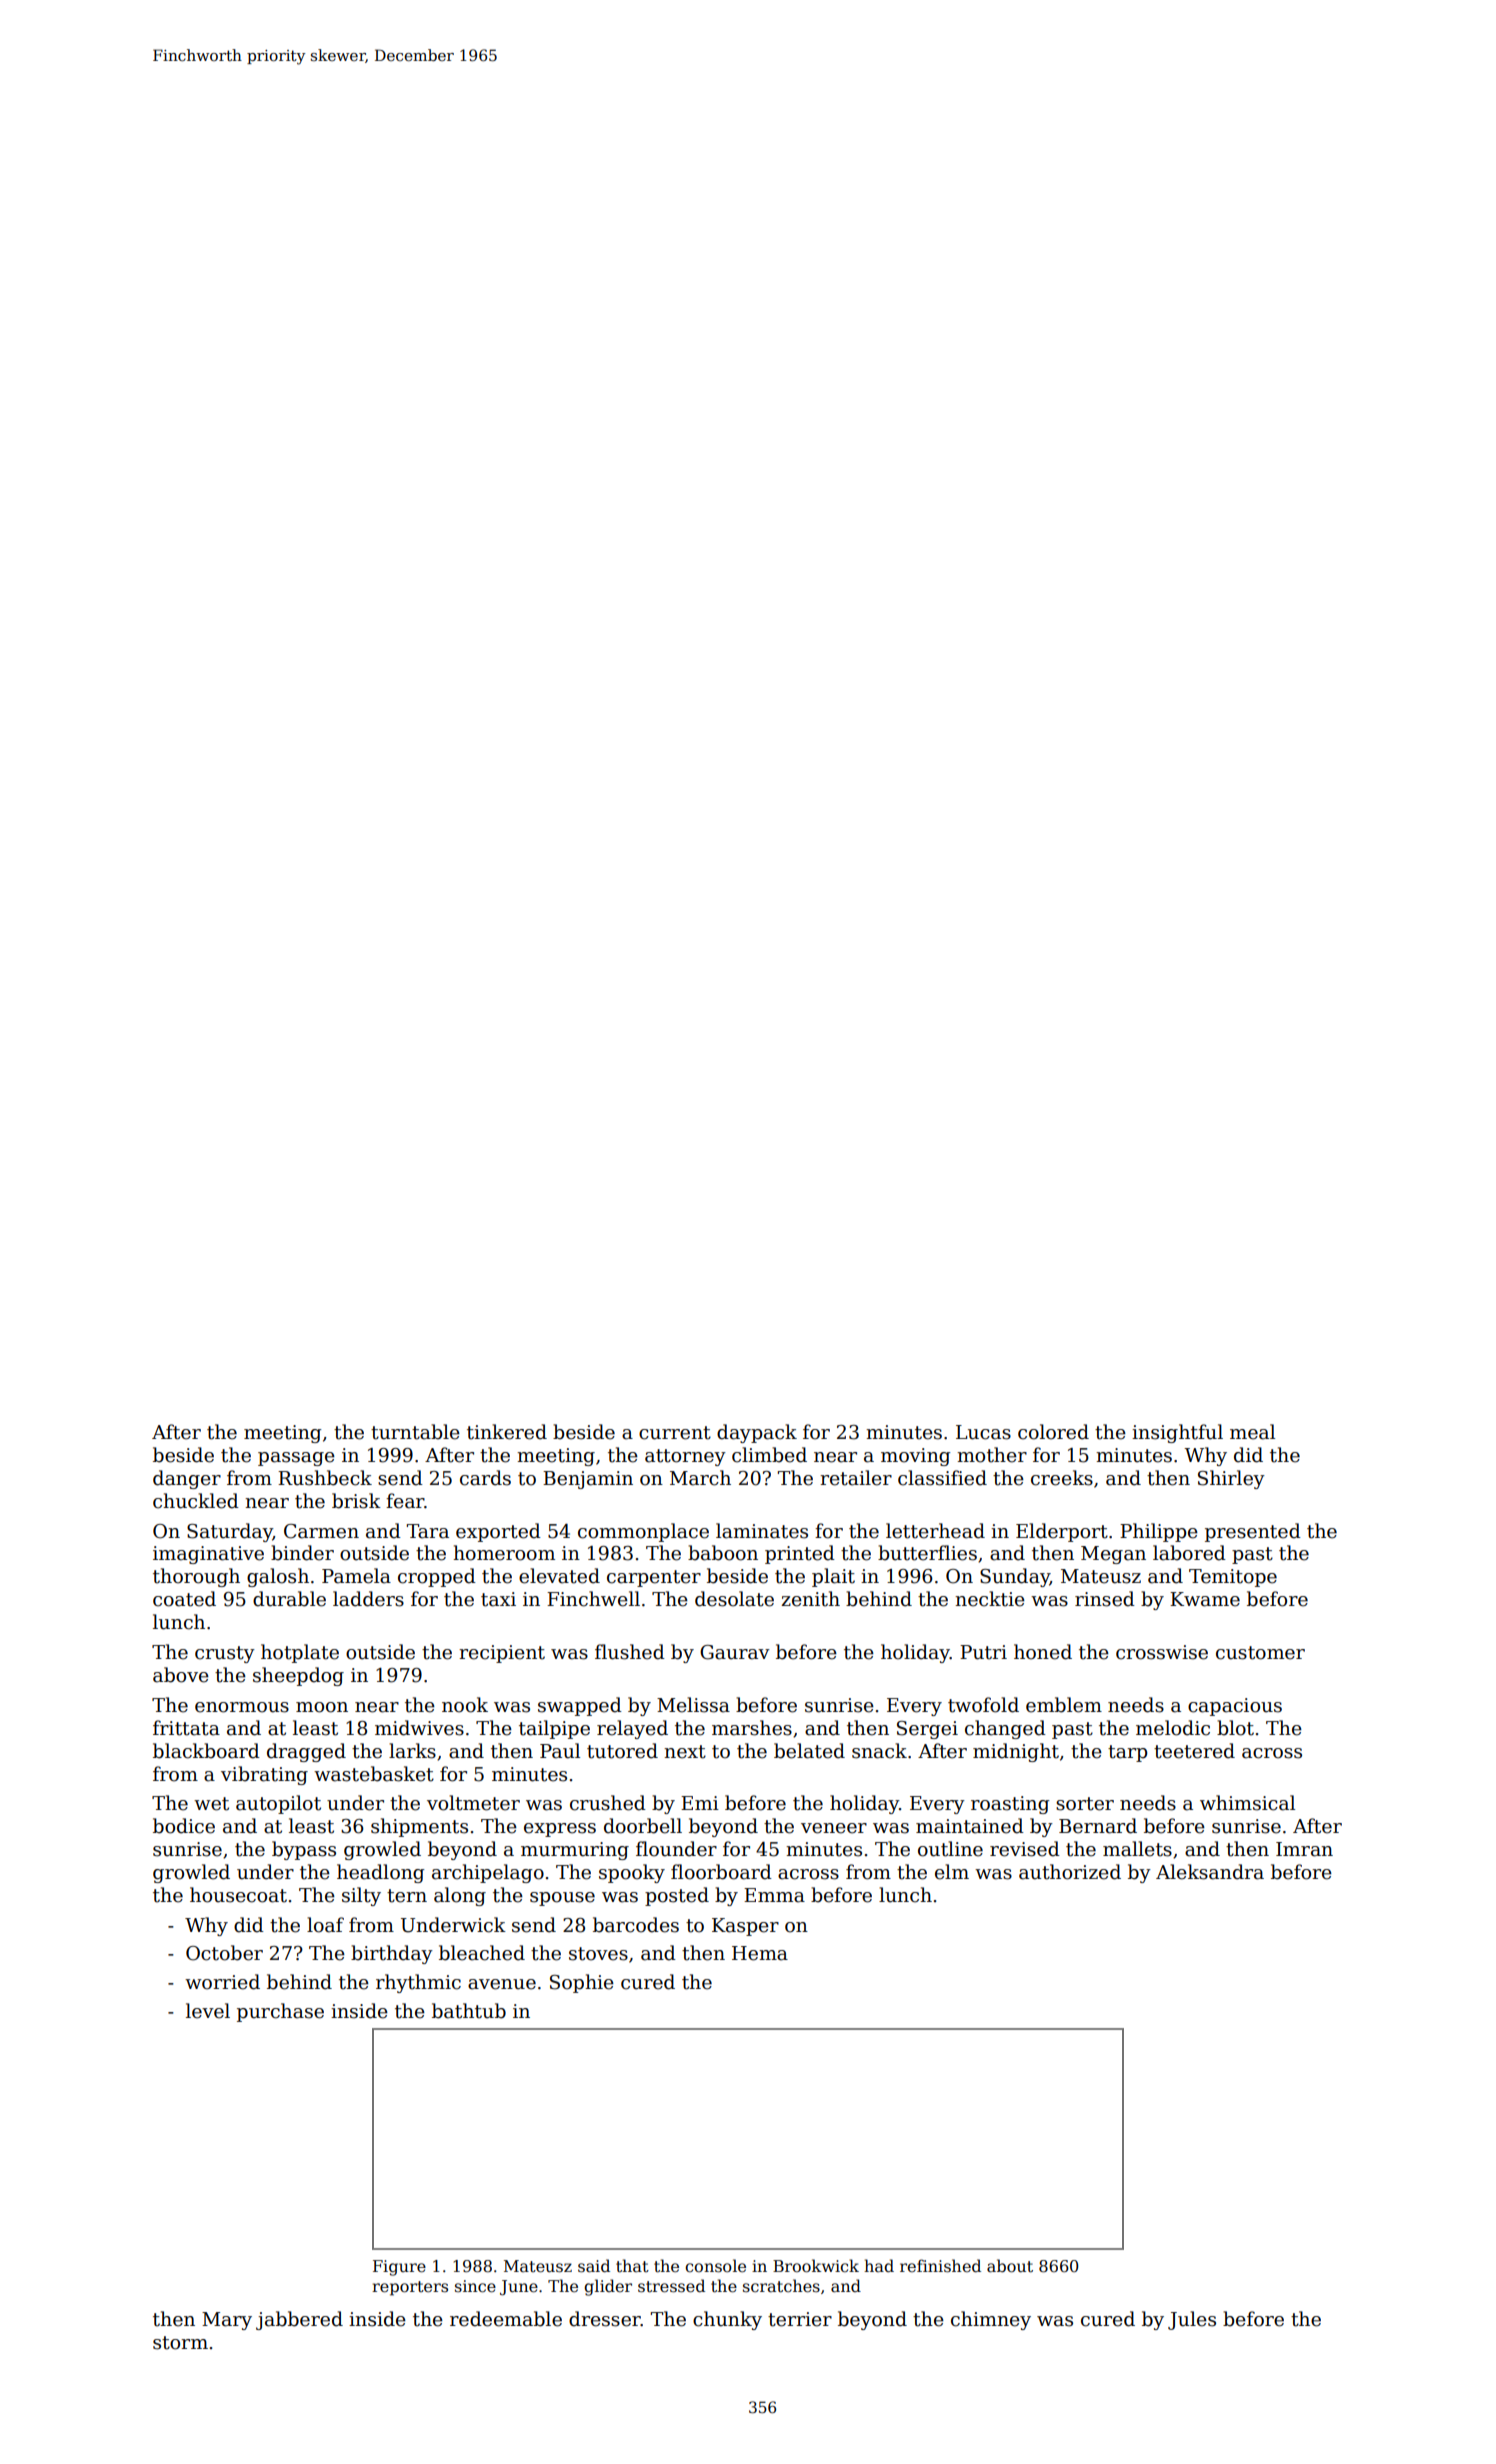  What do you see at coordinates (1062, 1532) in the page?
I see `Elderport` at bounding box center [1062, 1532].
